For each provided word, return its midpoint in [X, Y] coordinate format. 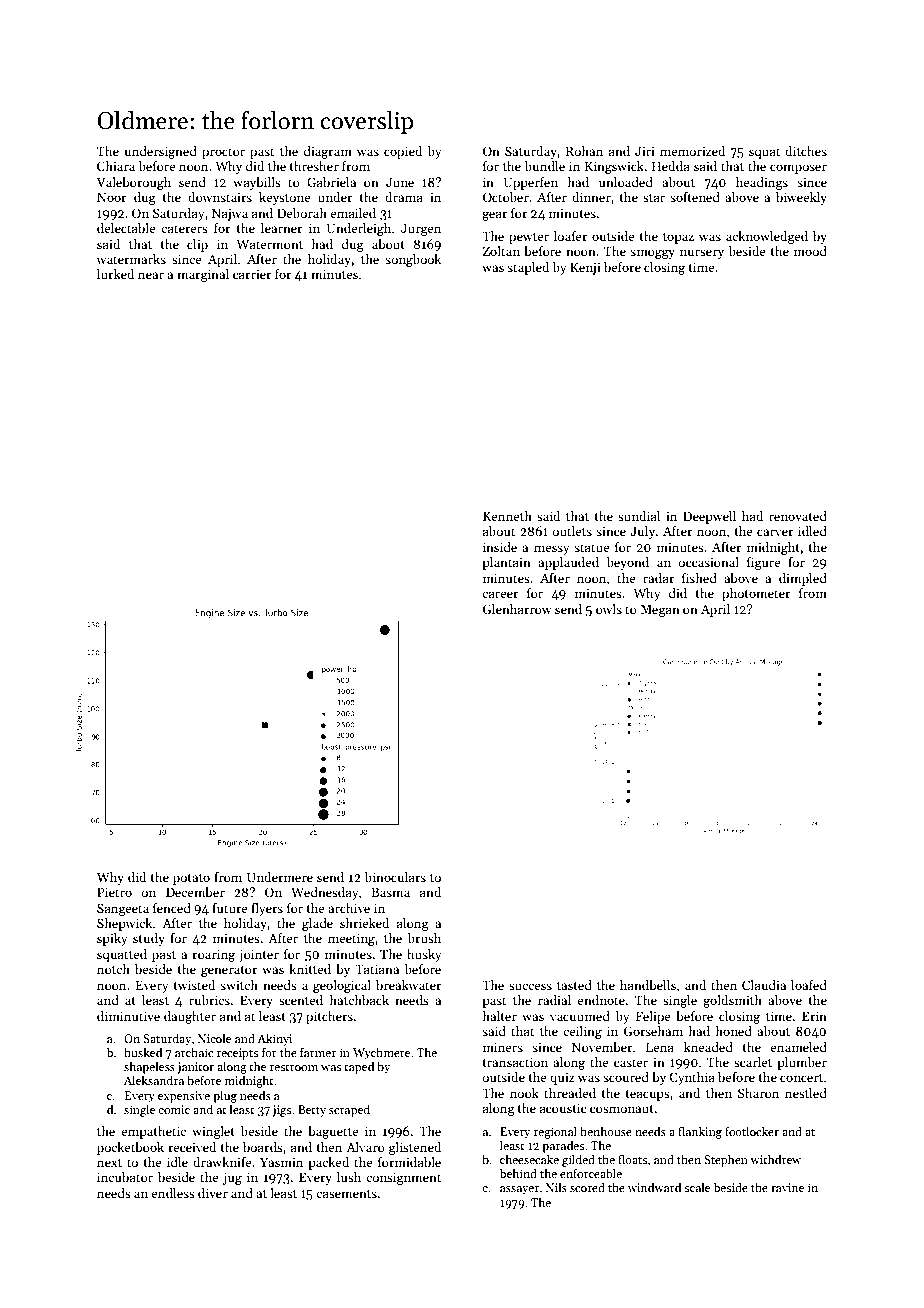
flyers [267, 909]
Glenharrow [517, 609]
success [530, 986]
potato [191, 879]
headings [762, 183]
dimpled [803, 579]
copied [403, 152]
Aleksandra [154, 1080]
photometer [756, 594]
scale [697, 1187]
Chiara [116, 166]
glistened [415, 1148]
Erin [814, 1016]
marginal [203, 275]
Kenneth [507, 516]
